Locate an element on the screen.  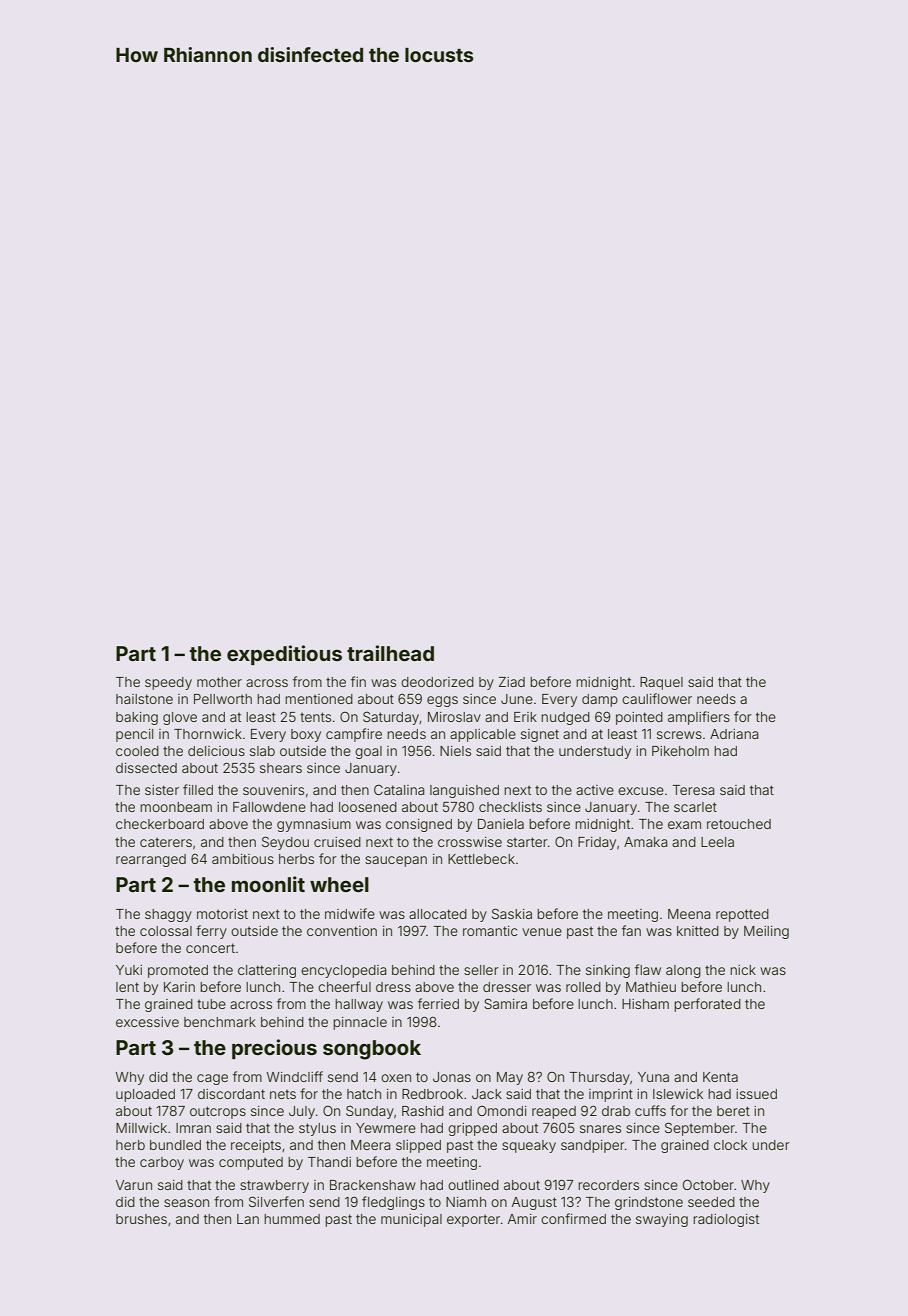
ambitious is located at coordinates (243, 859).
